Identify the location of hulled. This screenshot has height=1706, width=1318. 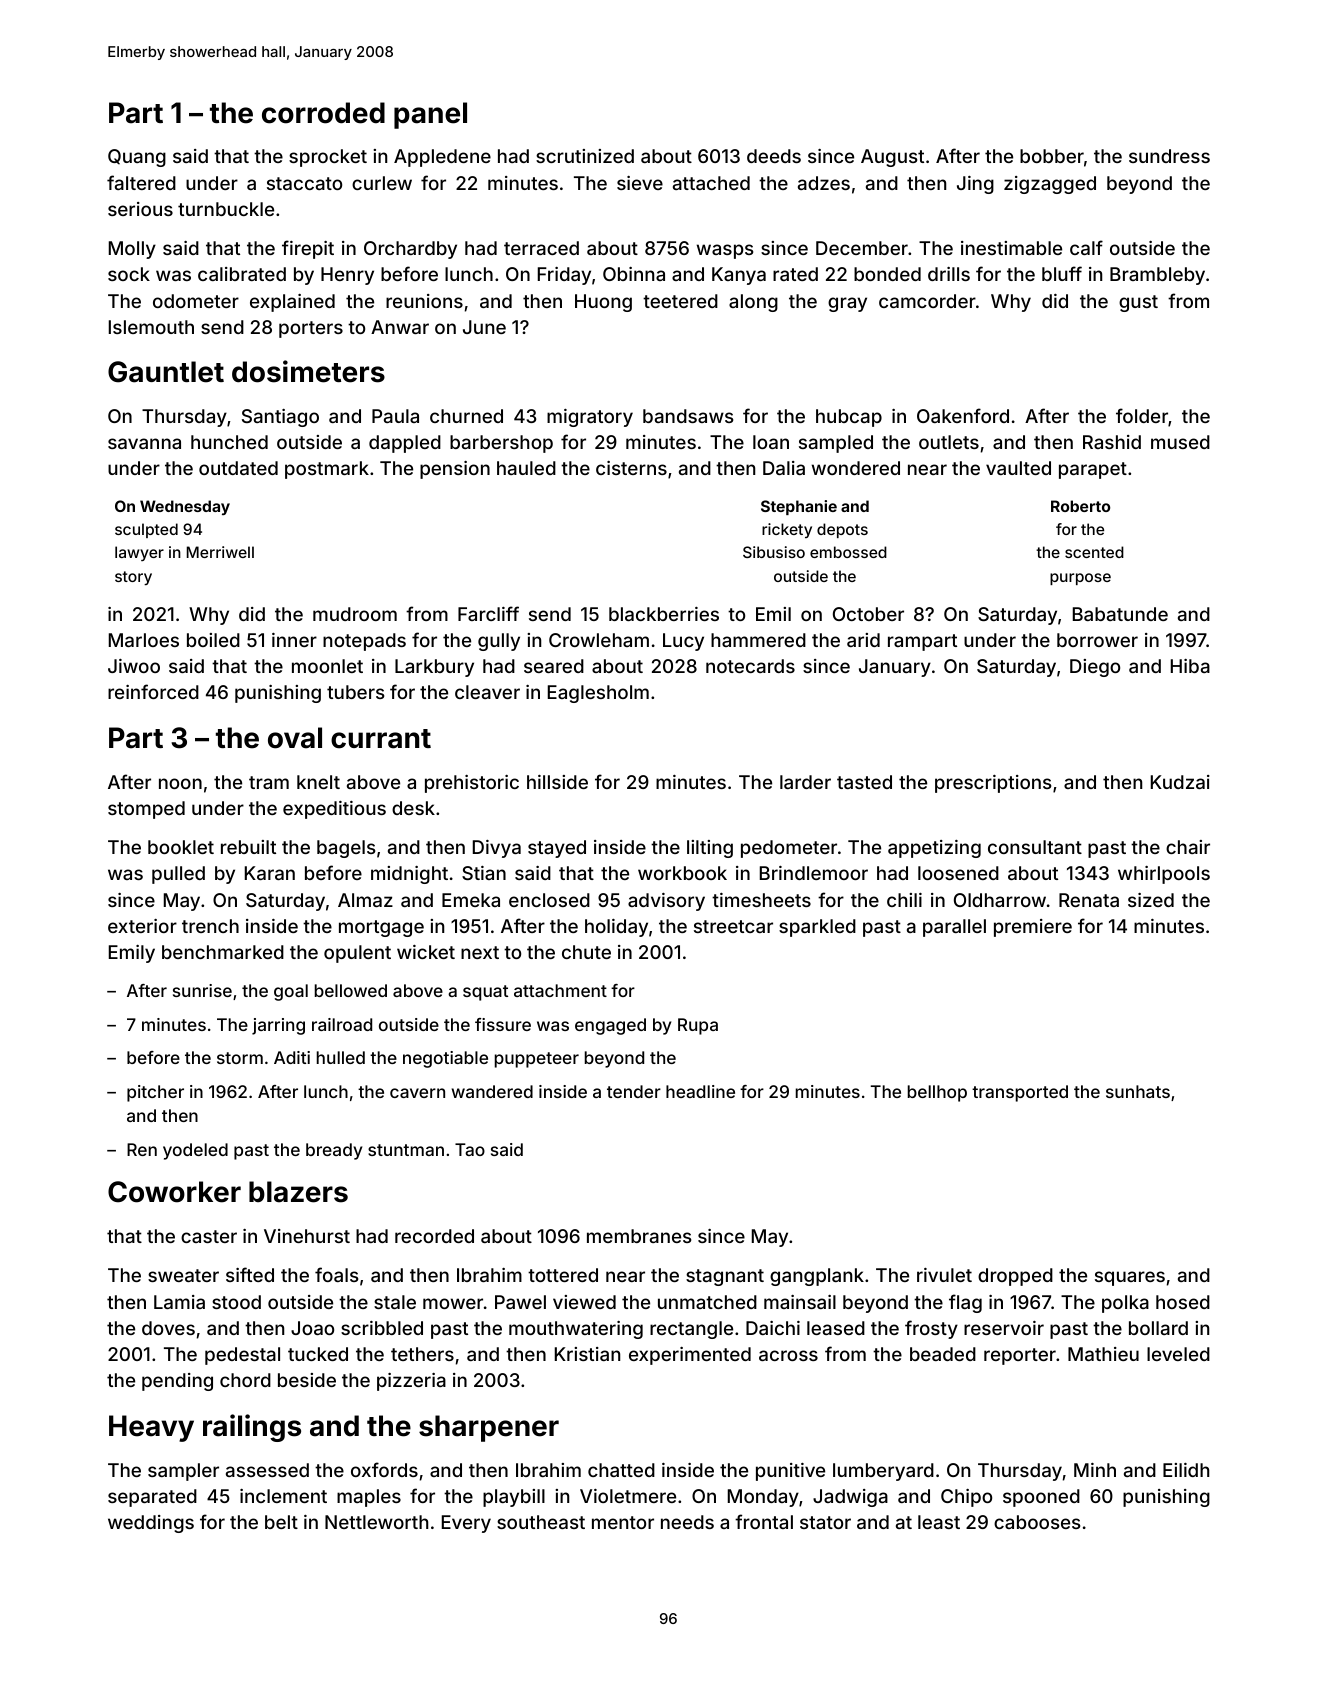
(341, 1057).
